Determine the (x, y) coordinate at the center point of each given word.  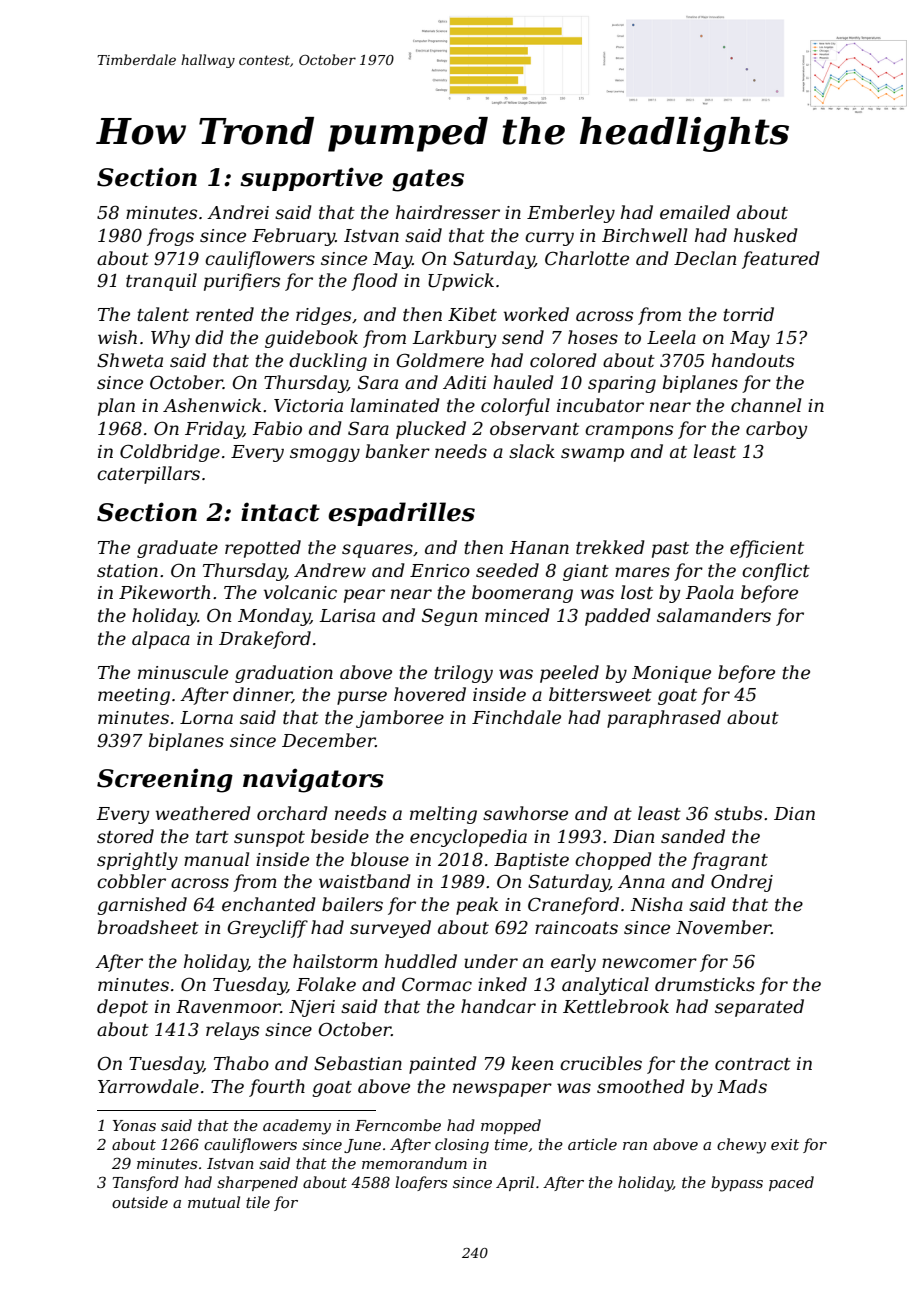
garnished (142, 906)
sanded (693, 836)
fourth (277, 1088)
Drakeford (265, 640)
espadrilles (401, 514)
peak (477, 906)
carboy (776, 430)
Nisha (656, 904)
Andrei (238, 212)
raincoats (576, 927)
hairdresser (448, 212)
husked (766, 235)
